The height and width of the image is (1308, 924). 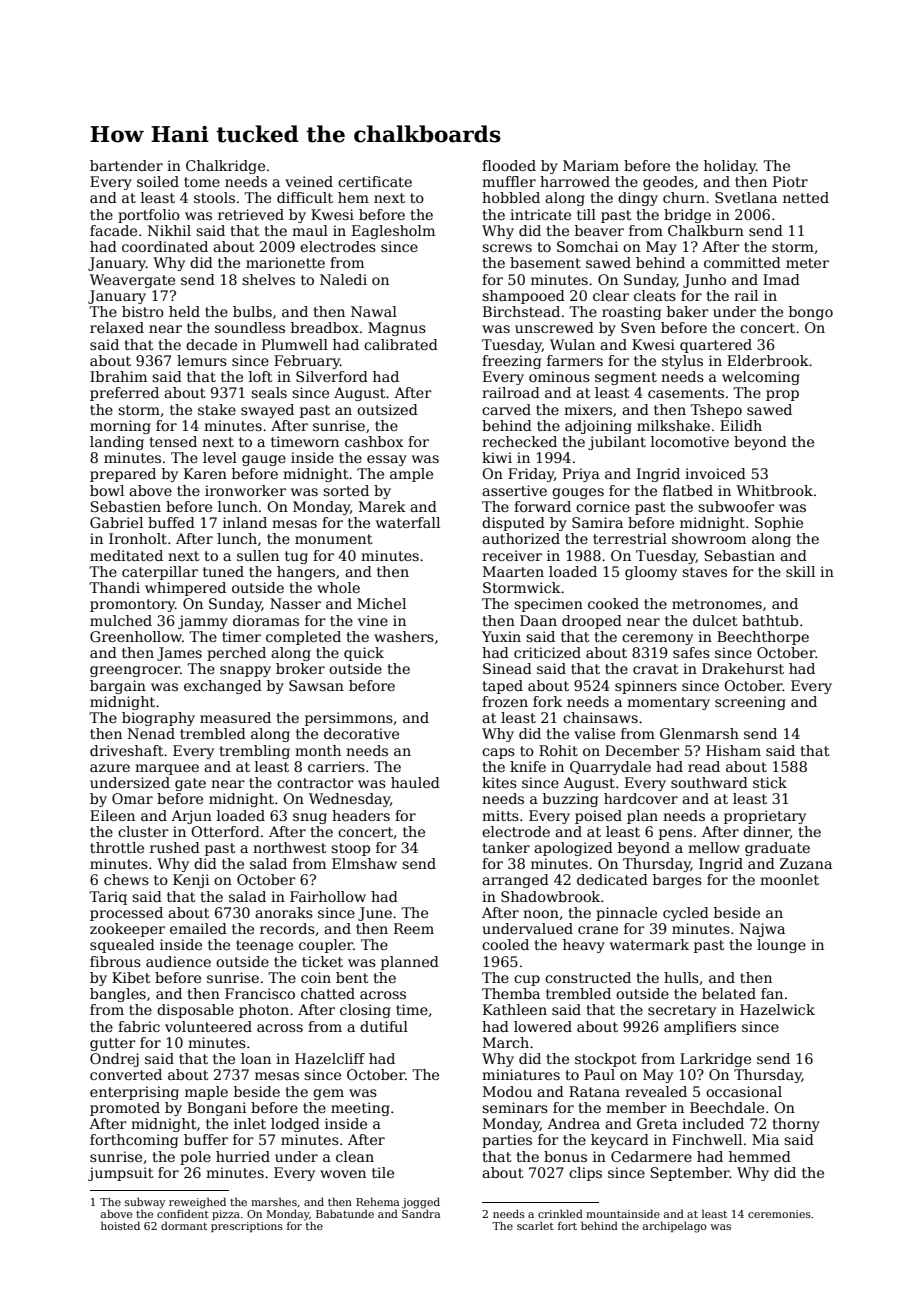 What do you see at coordinates (120, 1225) in the image?
I see `hoisted` at bounding box center [120, 1225].
